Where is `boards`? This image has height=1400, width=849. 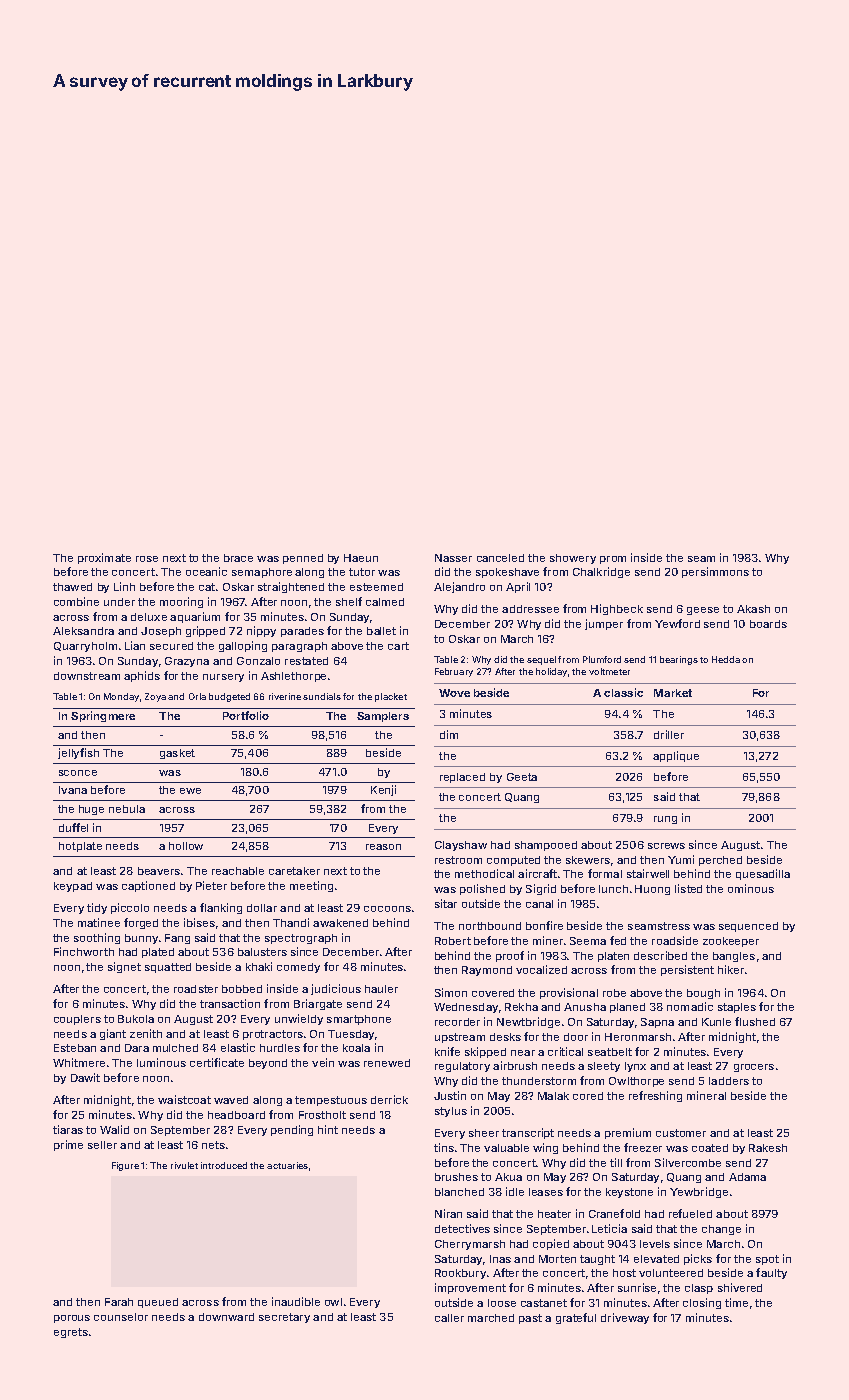
boards is located at coordinates (768, 624).
